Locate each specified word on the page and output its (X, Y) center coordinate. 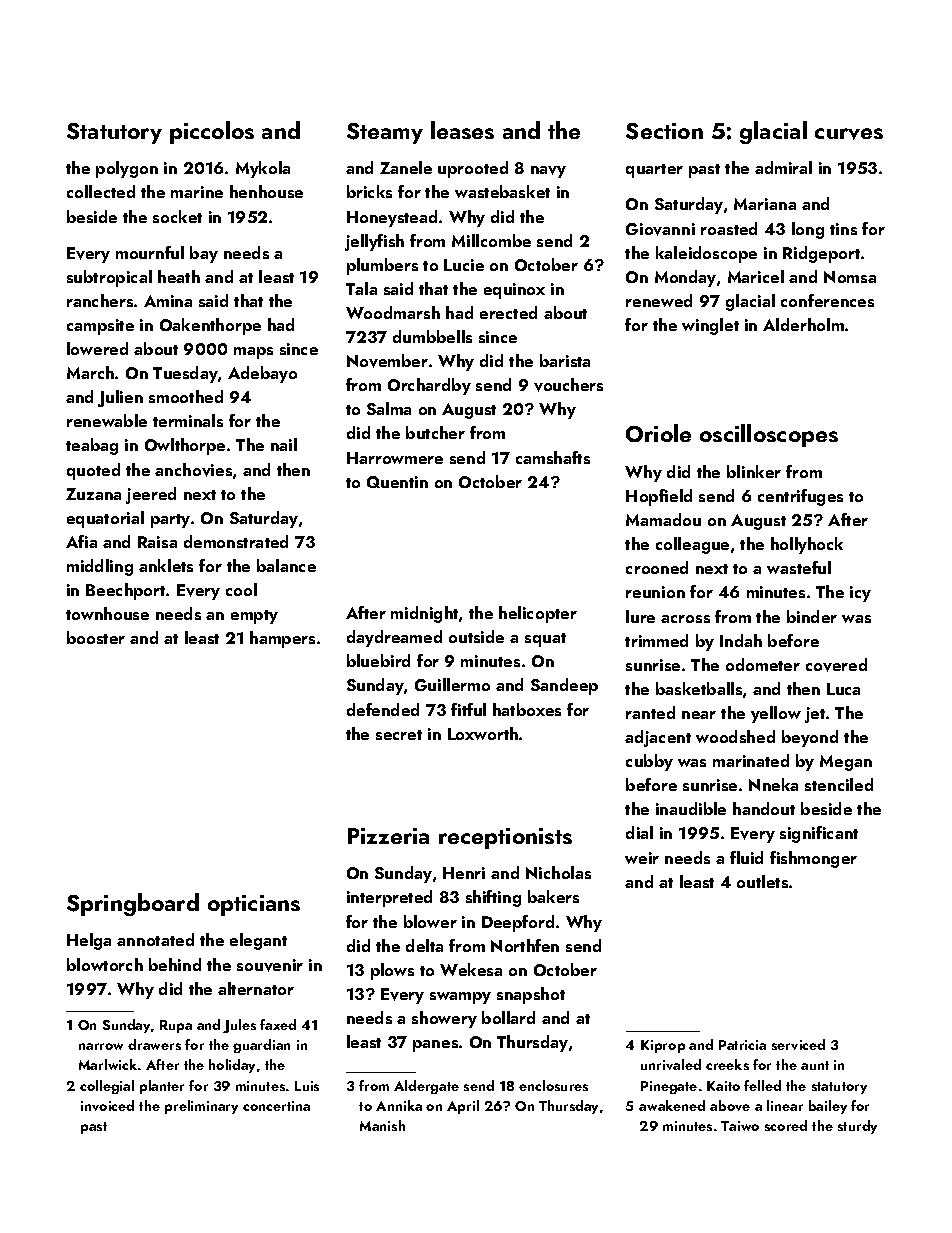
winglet (710, 326)
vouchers (568, 385)
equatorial (105, 519)
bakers (553, 896)
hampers (282, 639)
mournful (150, 252)
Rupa (176, 1026)
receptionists (505, 838)
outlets (762, 881)
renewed (659, 300)
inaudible (691, 808)
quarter (654, 171)
